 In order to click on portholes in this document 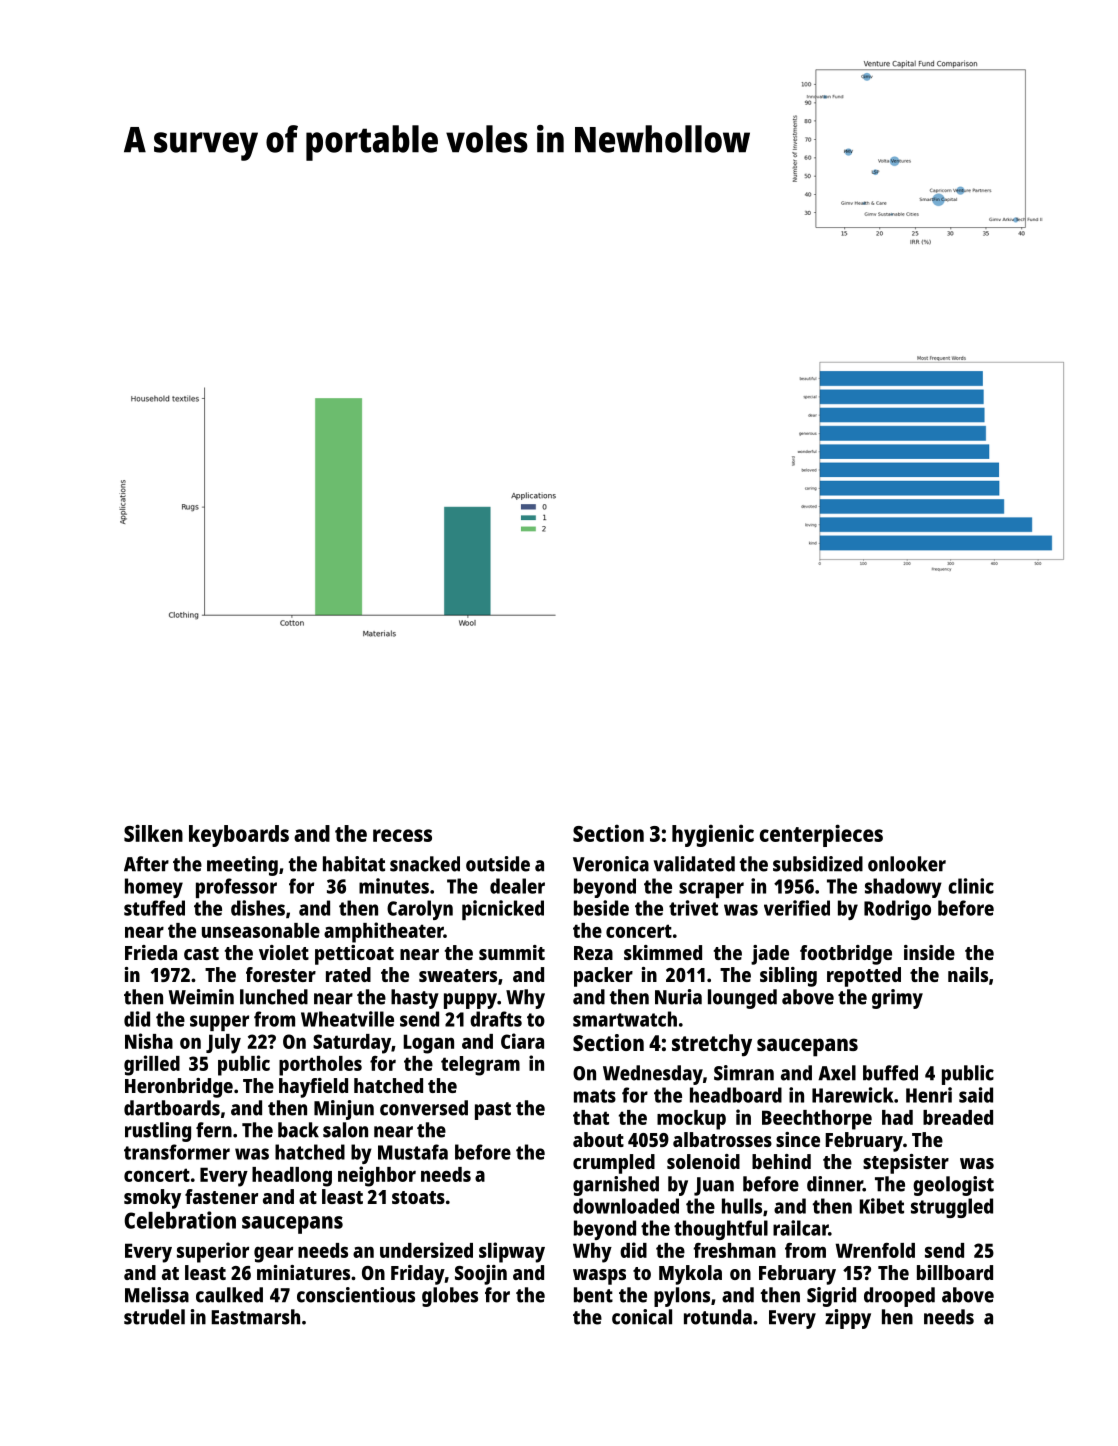, I will do `click(320, 1066)`.
